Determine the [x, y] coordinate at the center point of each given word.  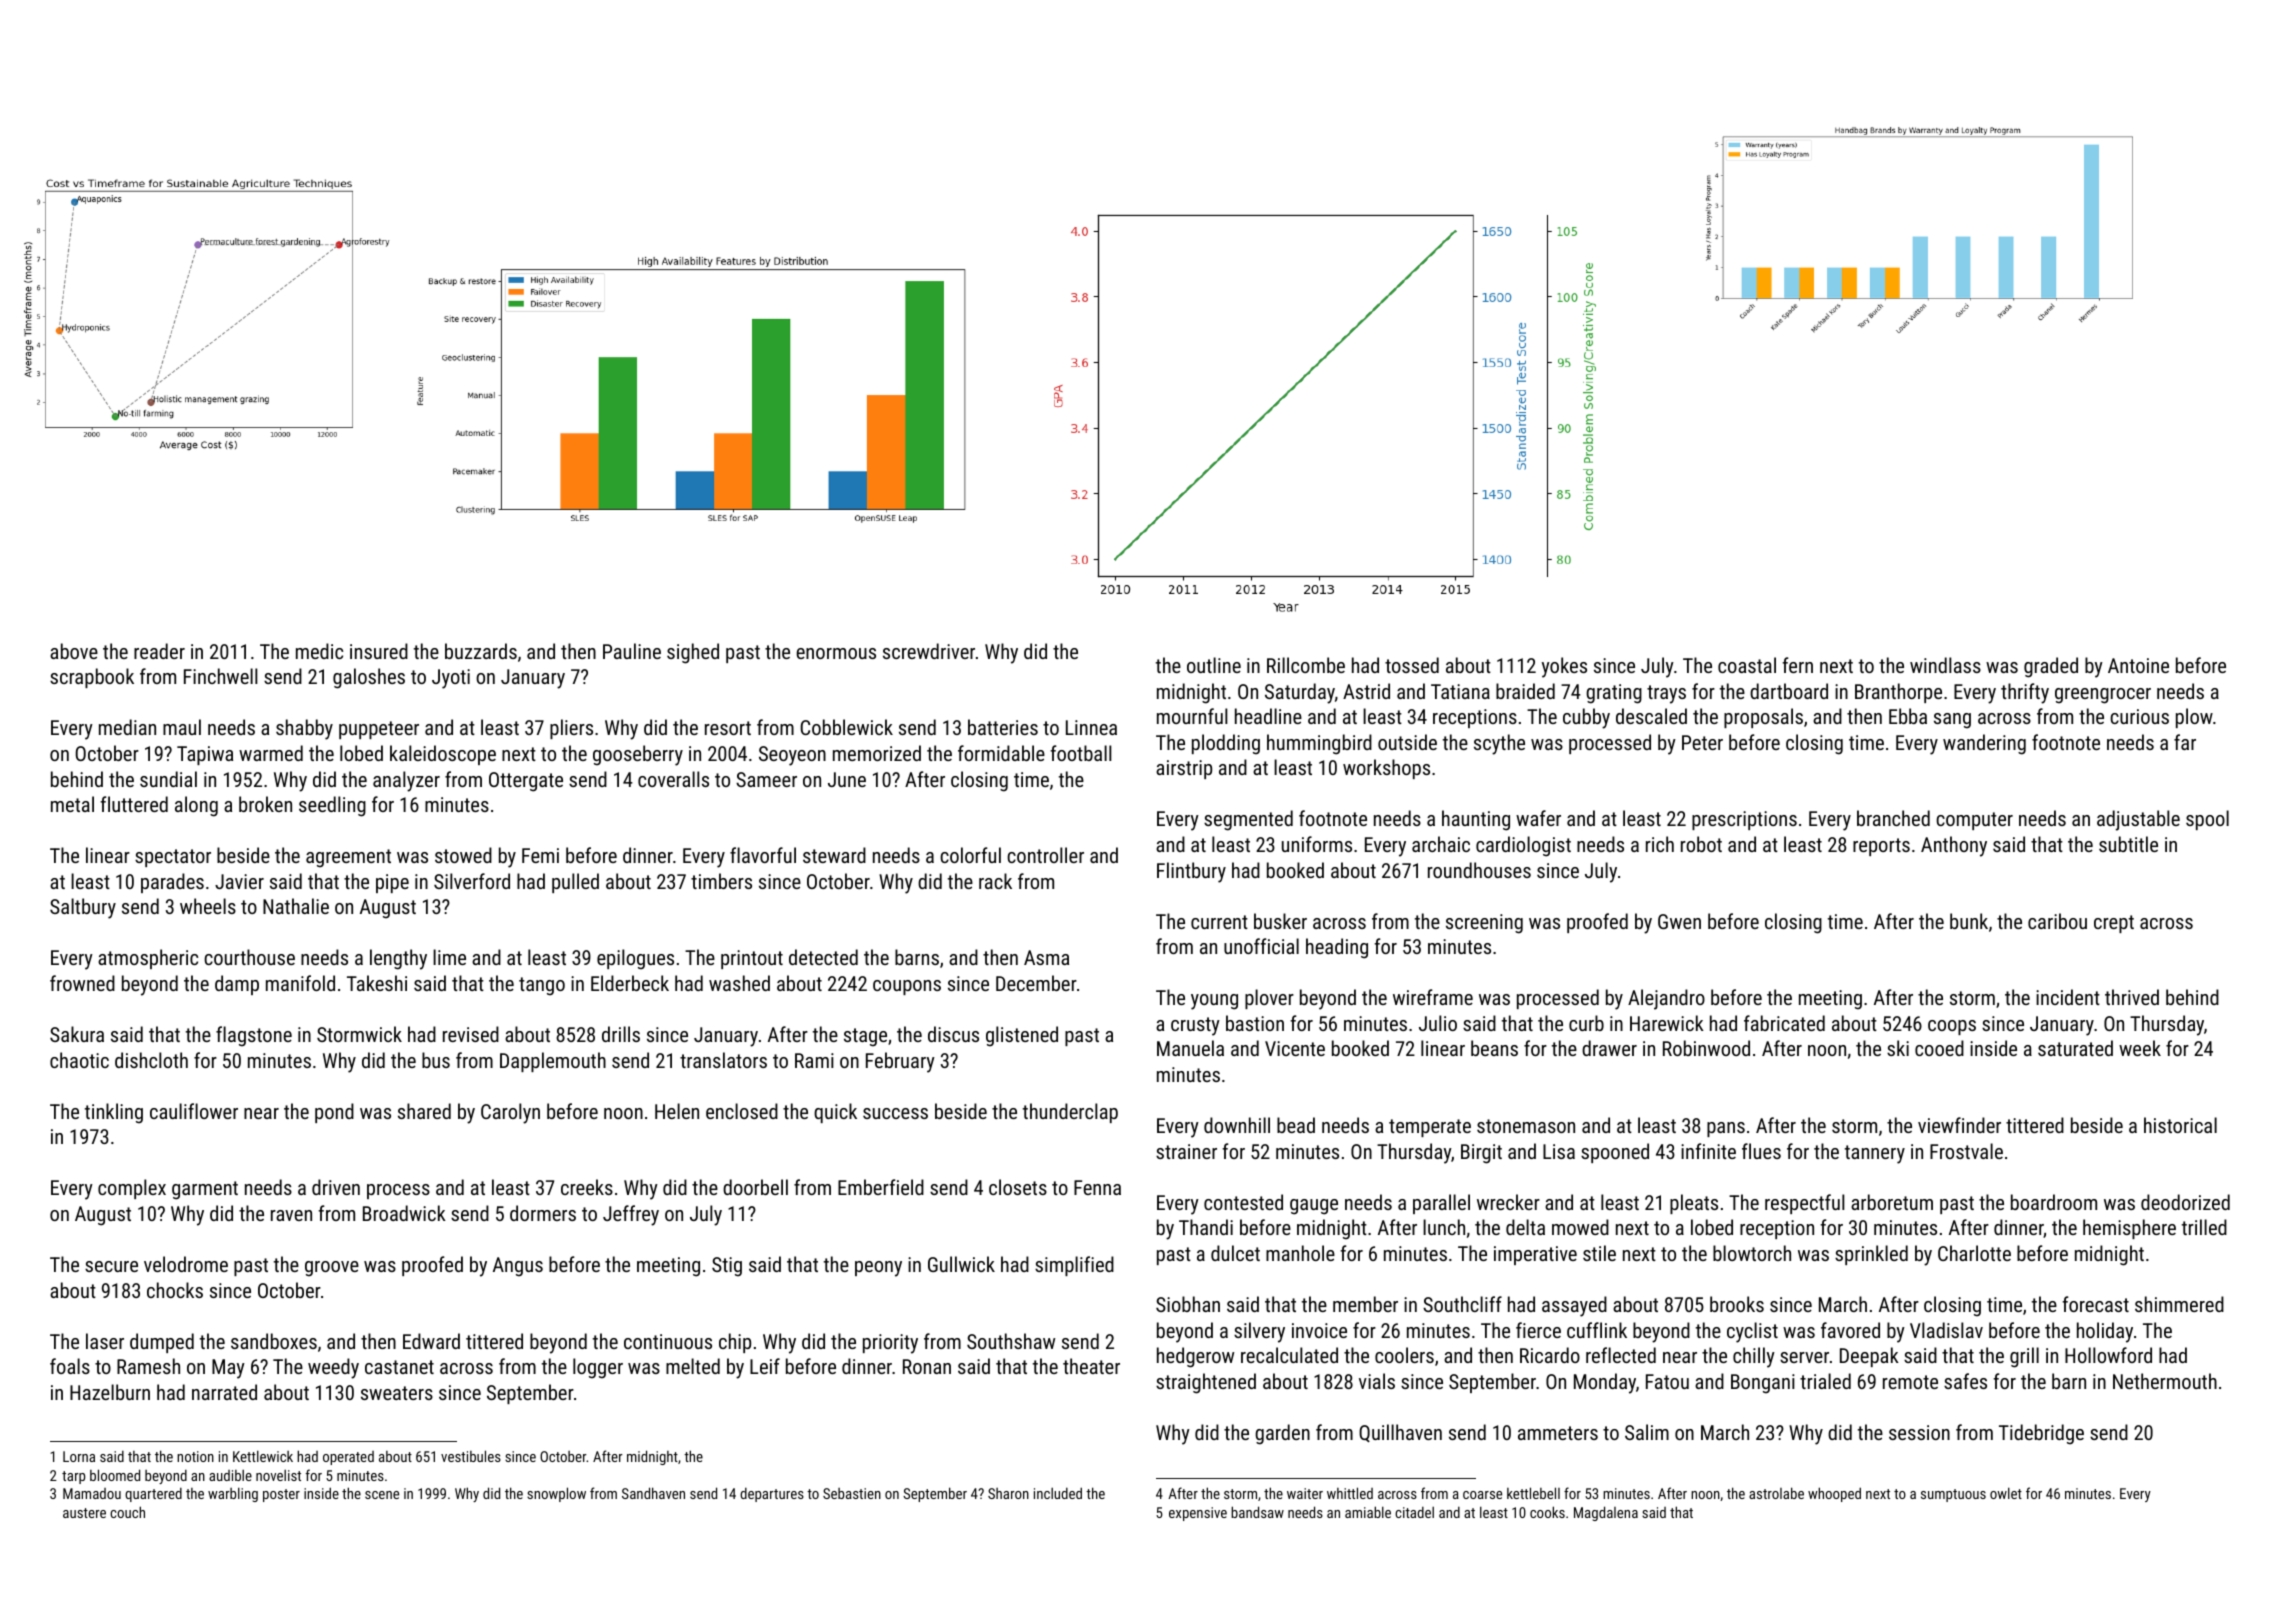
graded [2051, 667]
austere [84, 1513]
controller [1045, 855]
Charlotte [1974, 1253]
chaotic [79, 1060]
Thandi [1206, 1227]
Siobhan [1188, 1304]
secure [111, 1266]
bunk [1969, 921]
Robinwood [1706, 1048]
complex [132, 1189]
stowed [463, 855]
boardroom [2054, 1202]
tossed [1412, 665]
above [74, 651]
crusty [1195, 1026]
